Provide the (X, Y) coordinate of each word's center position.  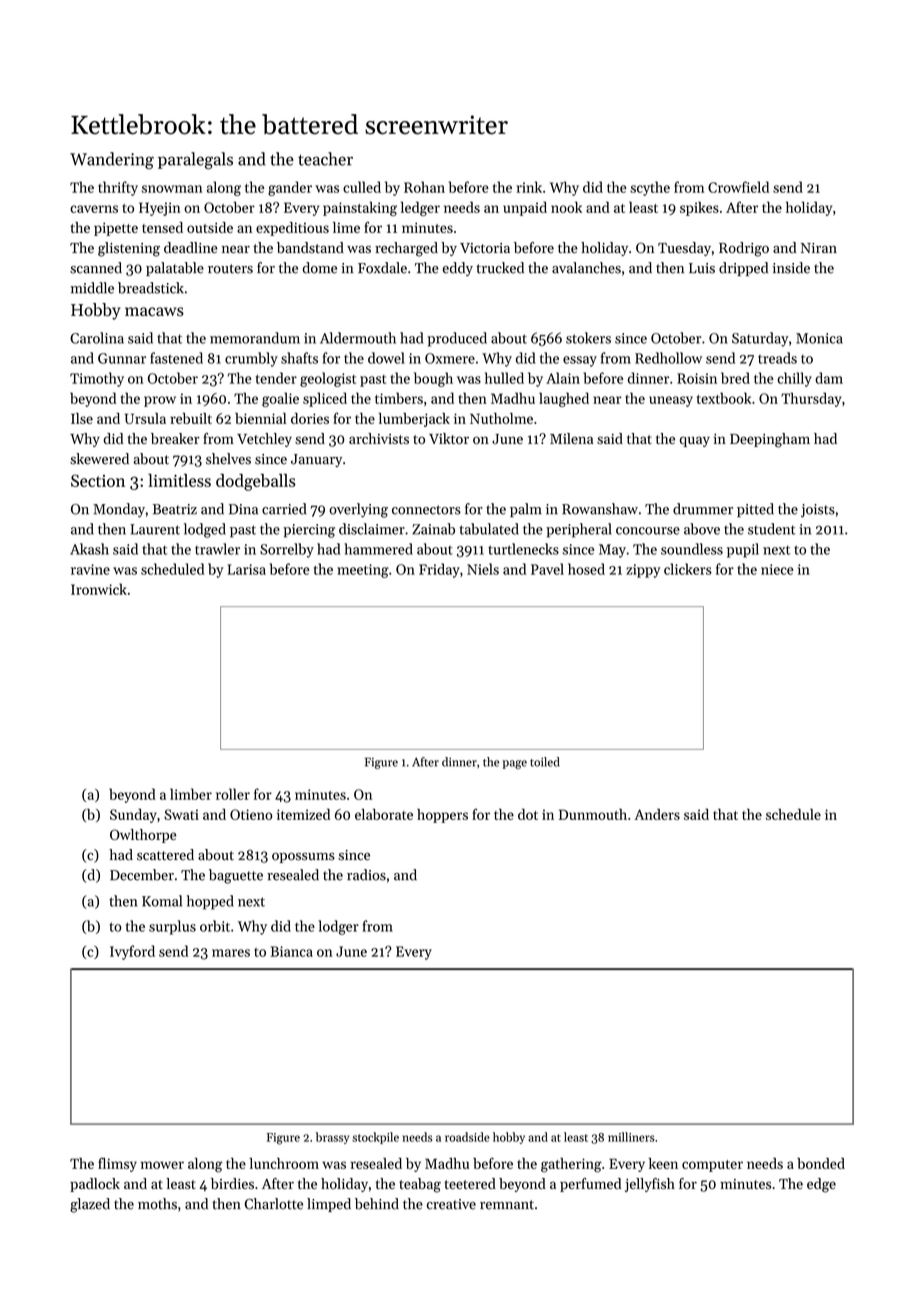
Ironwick (99, 589)
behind (377, 1204)
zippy (643, 571)
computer (712, 1166)
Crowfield (738, 187)
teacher (325, 159)
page (515, 764)
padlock (95, 1185)
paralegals (195, 161)
